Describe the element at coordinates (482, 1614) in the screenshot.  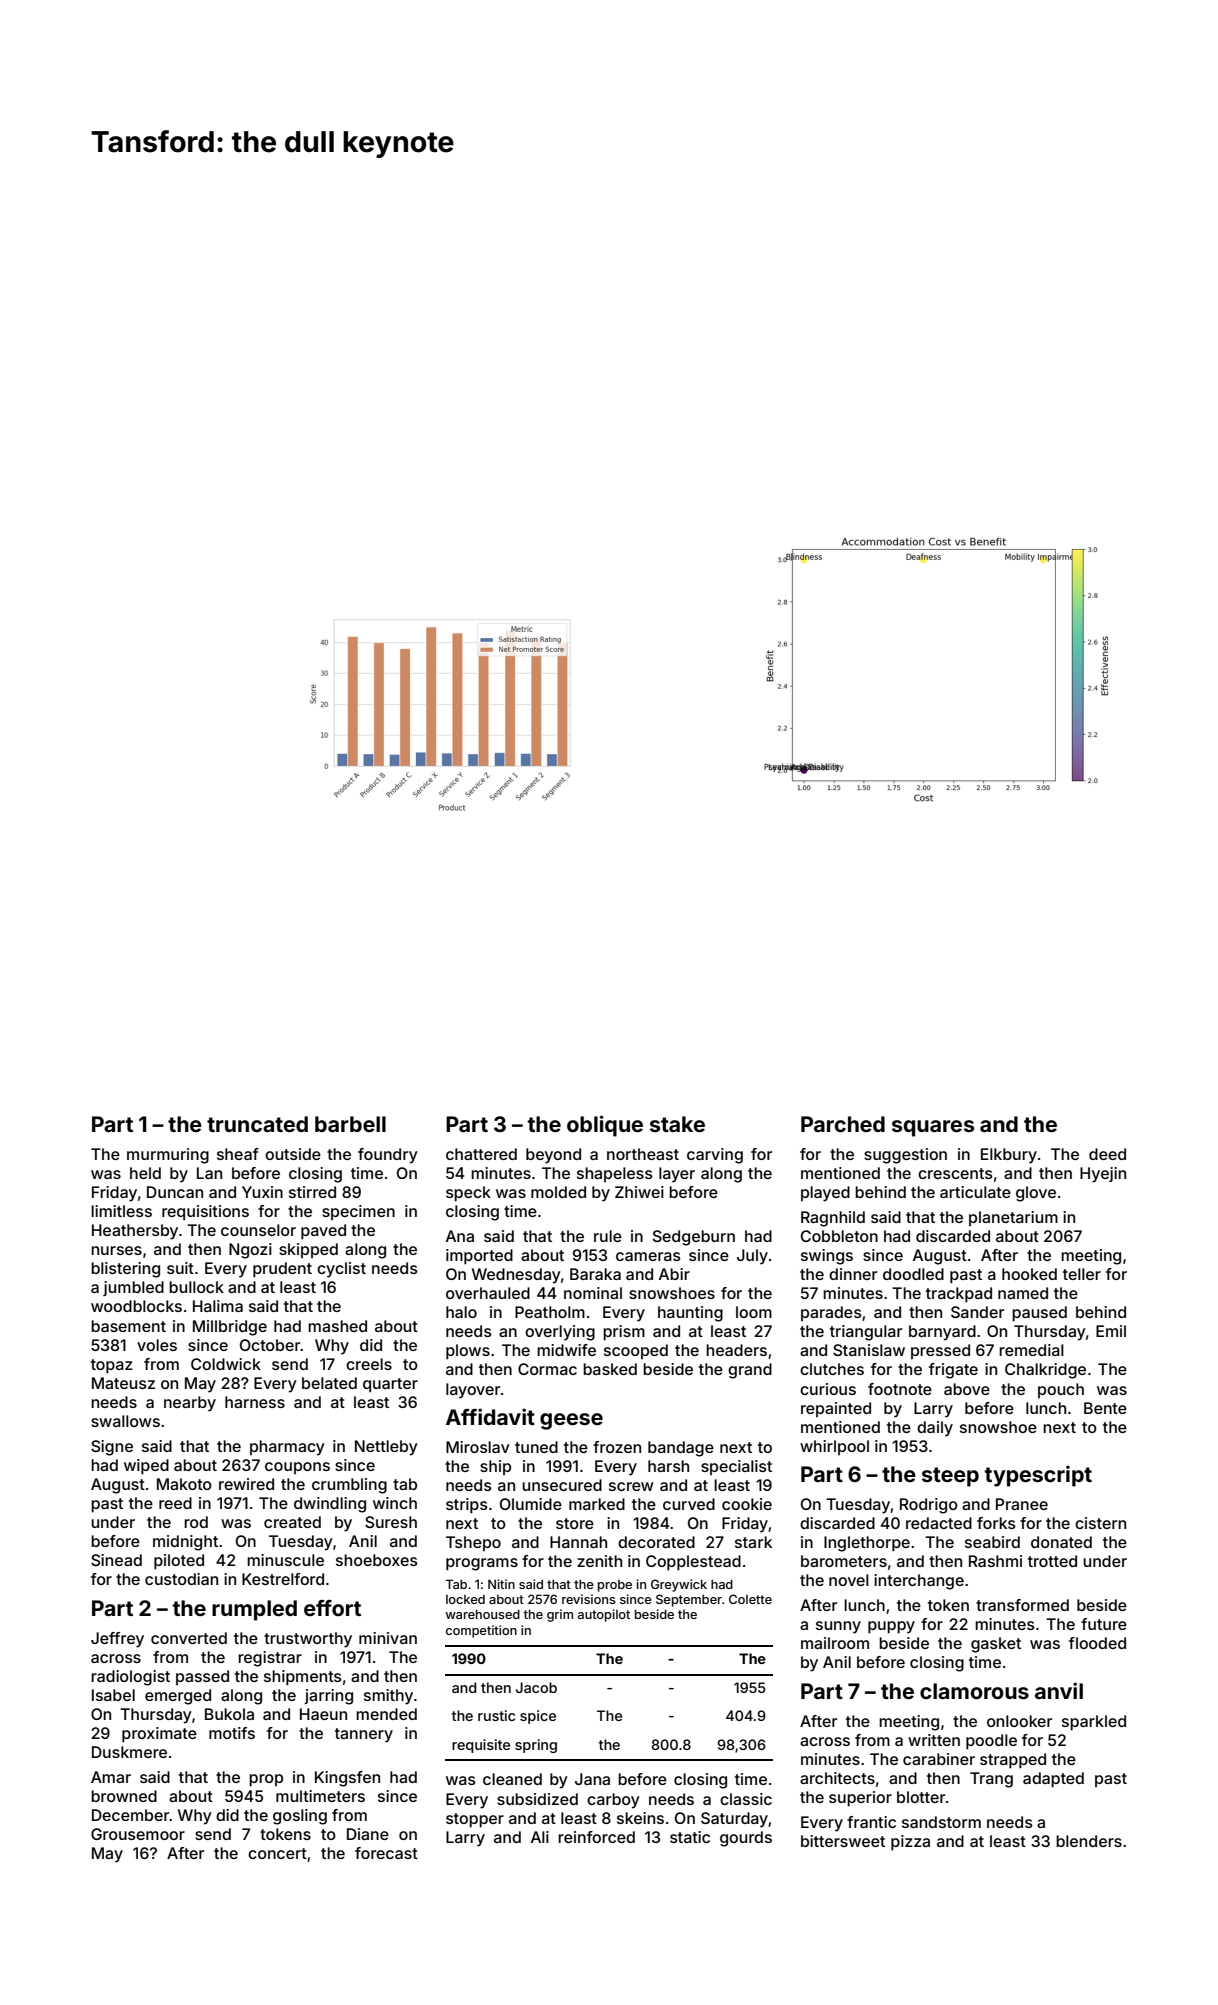
I see `warehoused` at that location.
